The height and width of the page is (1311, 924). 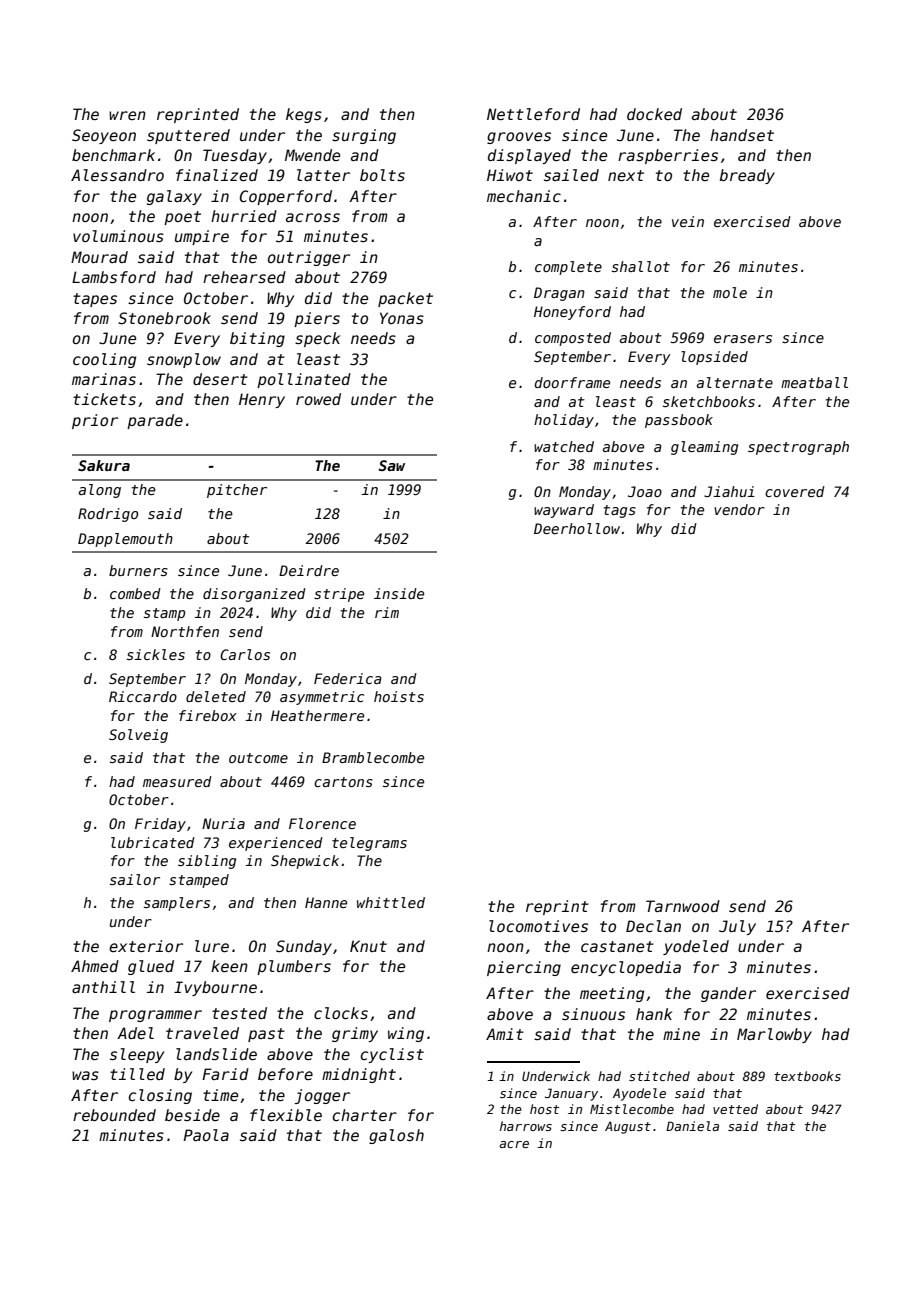 I want to click on complete, so click(x=568, y=268).
